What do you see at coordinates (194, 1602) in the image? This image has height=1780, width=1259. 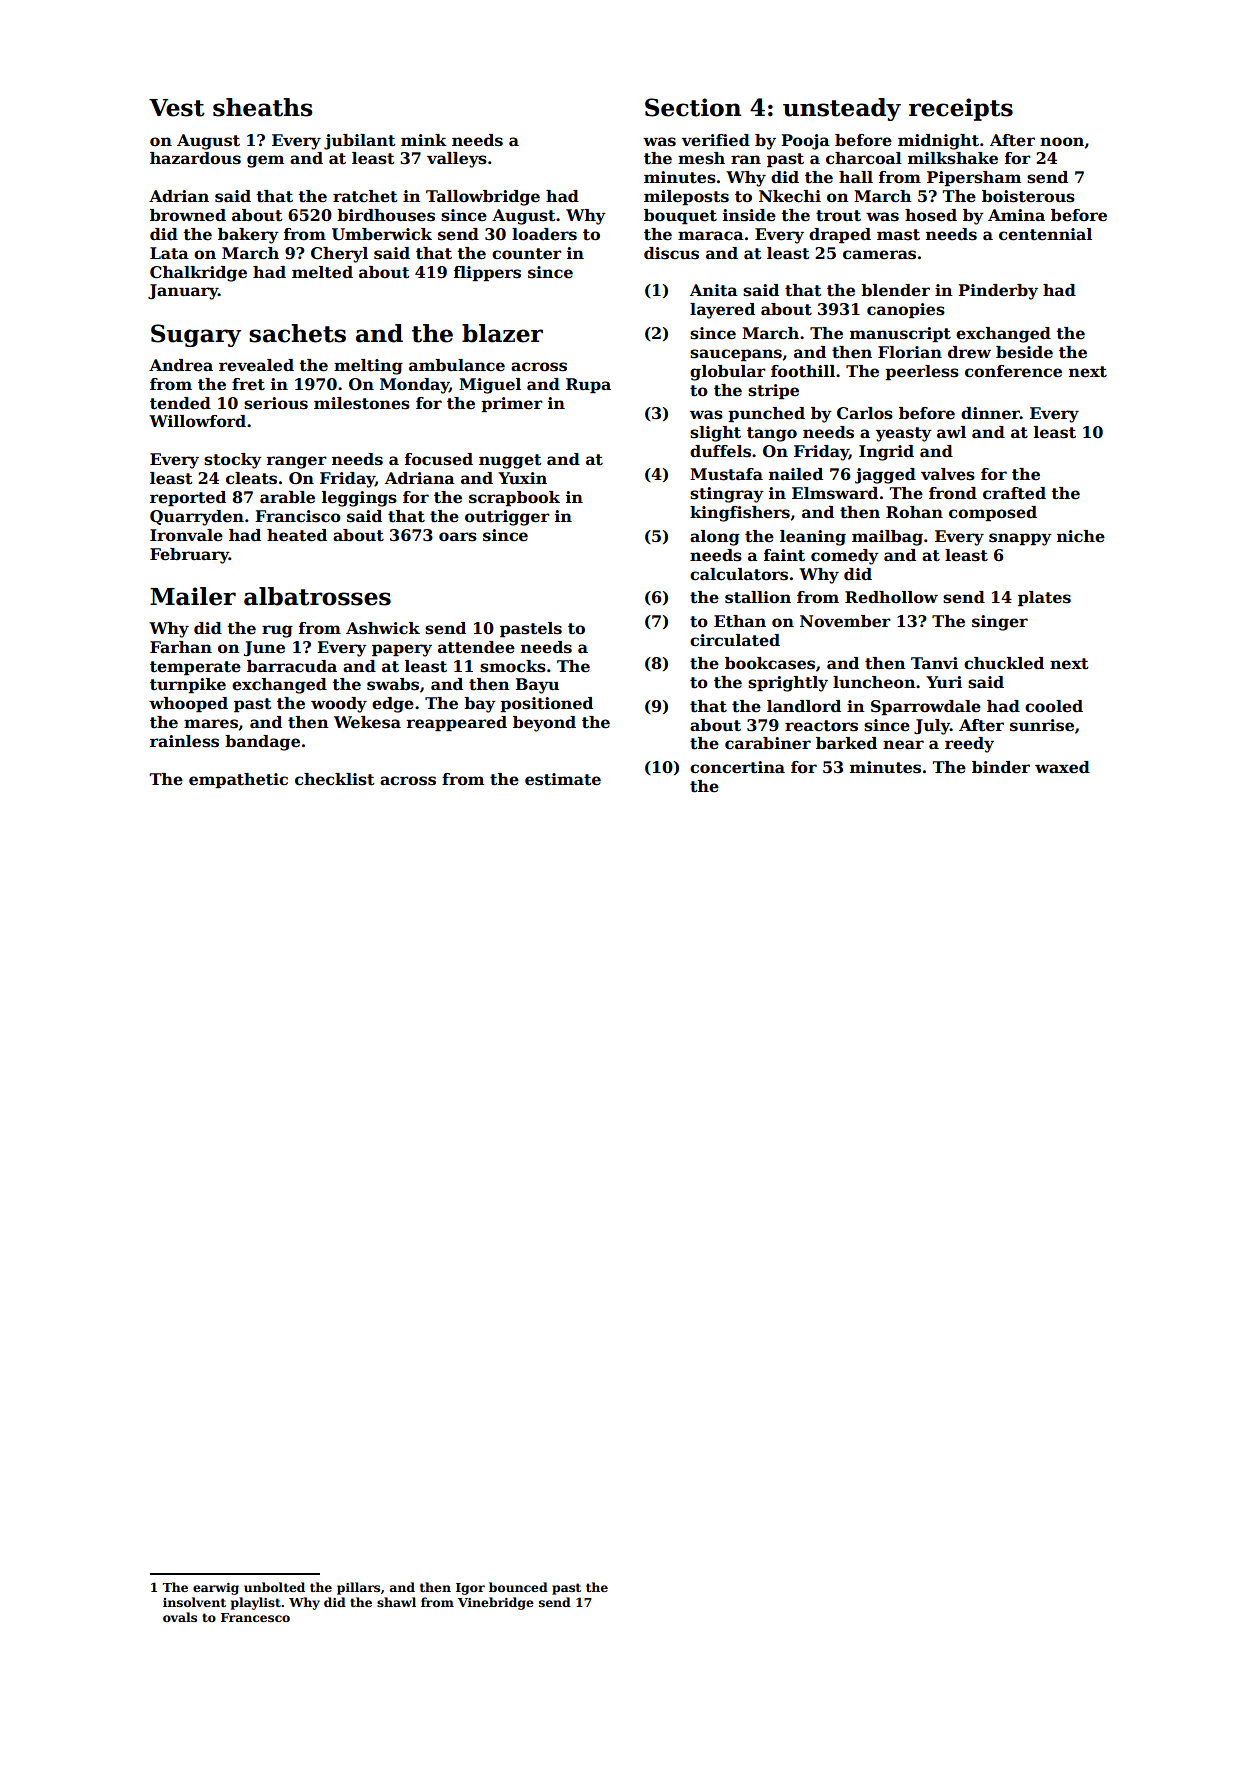 I see `insolvent` at bounding box center [194, 1602].
